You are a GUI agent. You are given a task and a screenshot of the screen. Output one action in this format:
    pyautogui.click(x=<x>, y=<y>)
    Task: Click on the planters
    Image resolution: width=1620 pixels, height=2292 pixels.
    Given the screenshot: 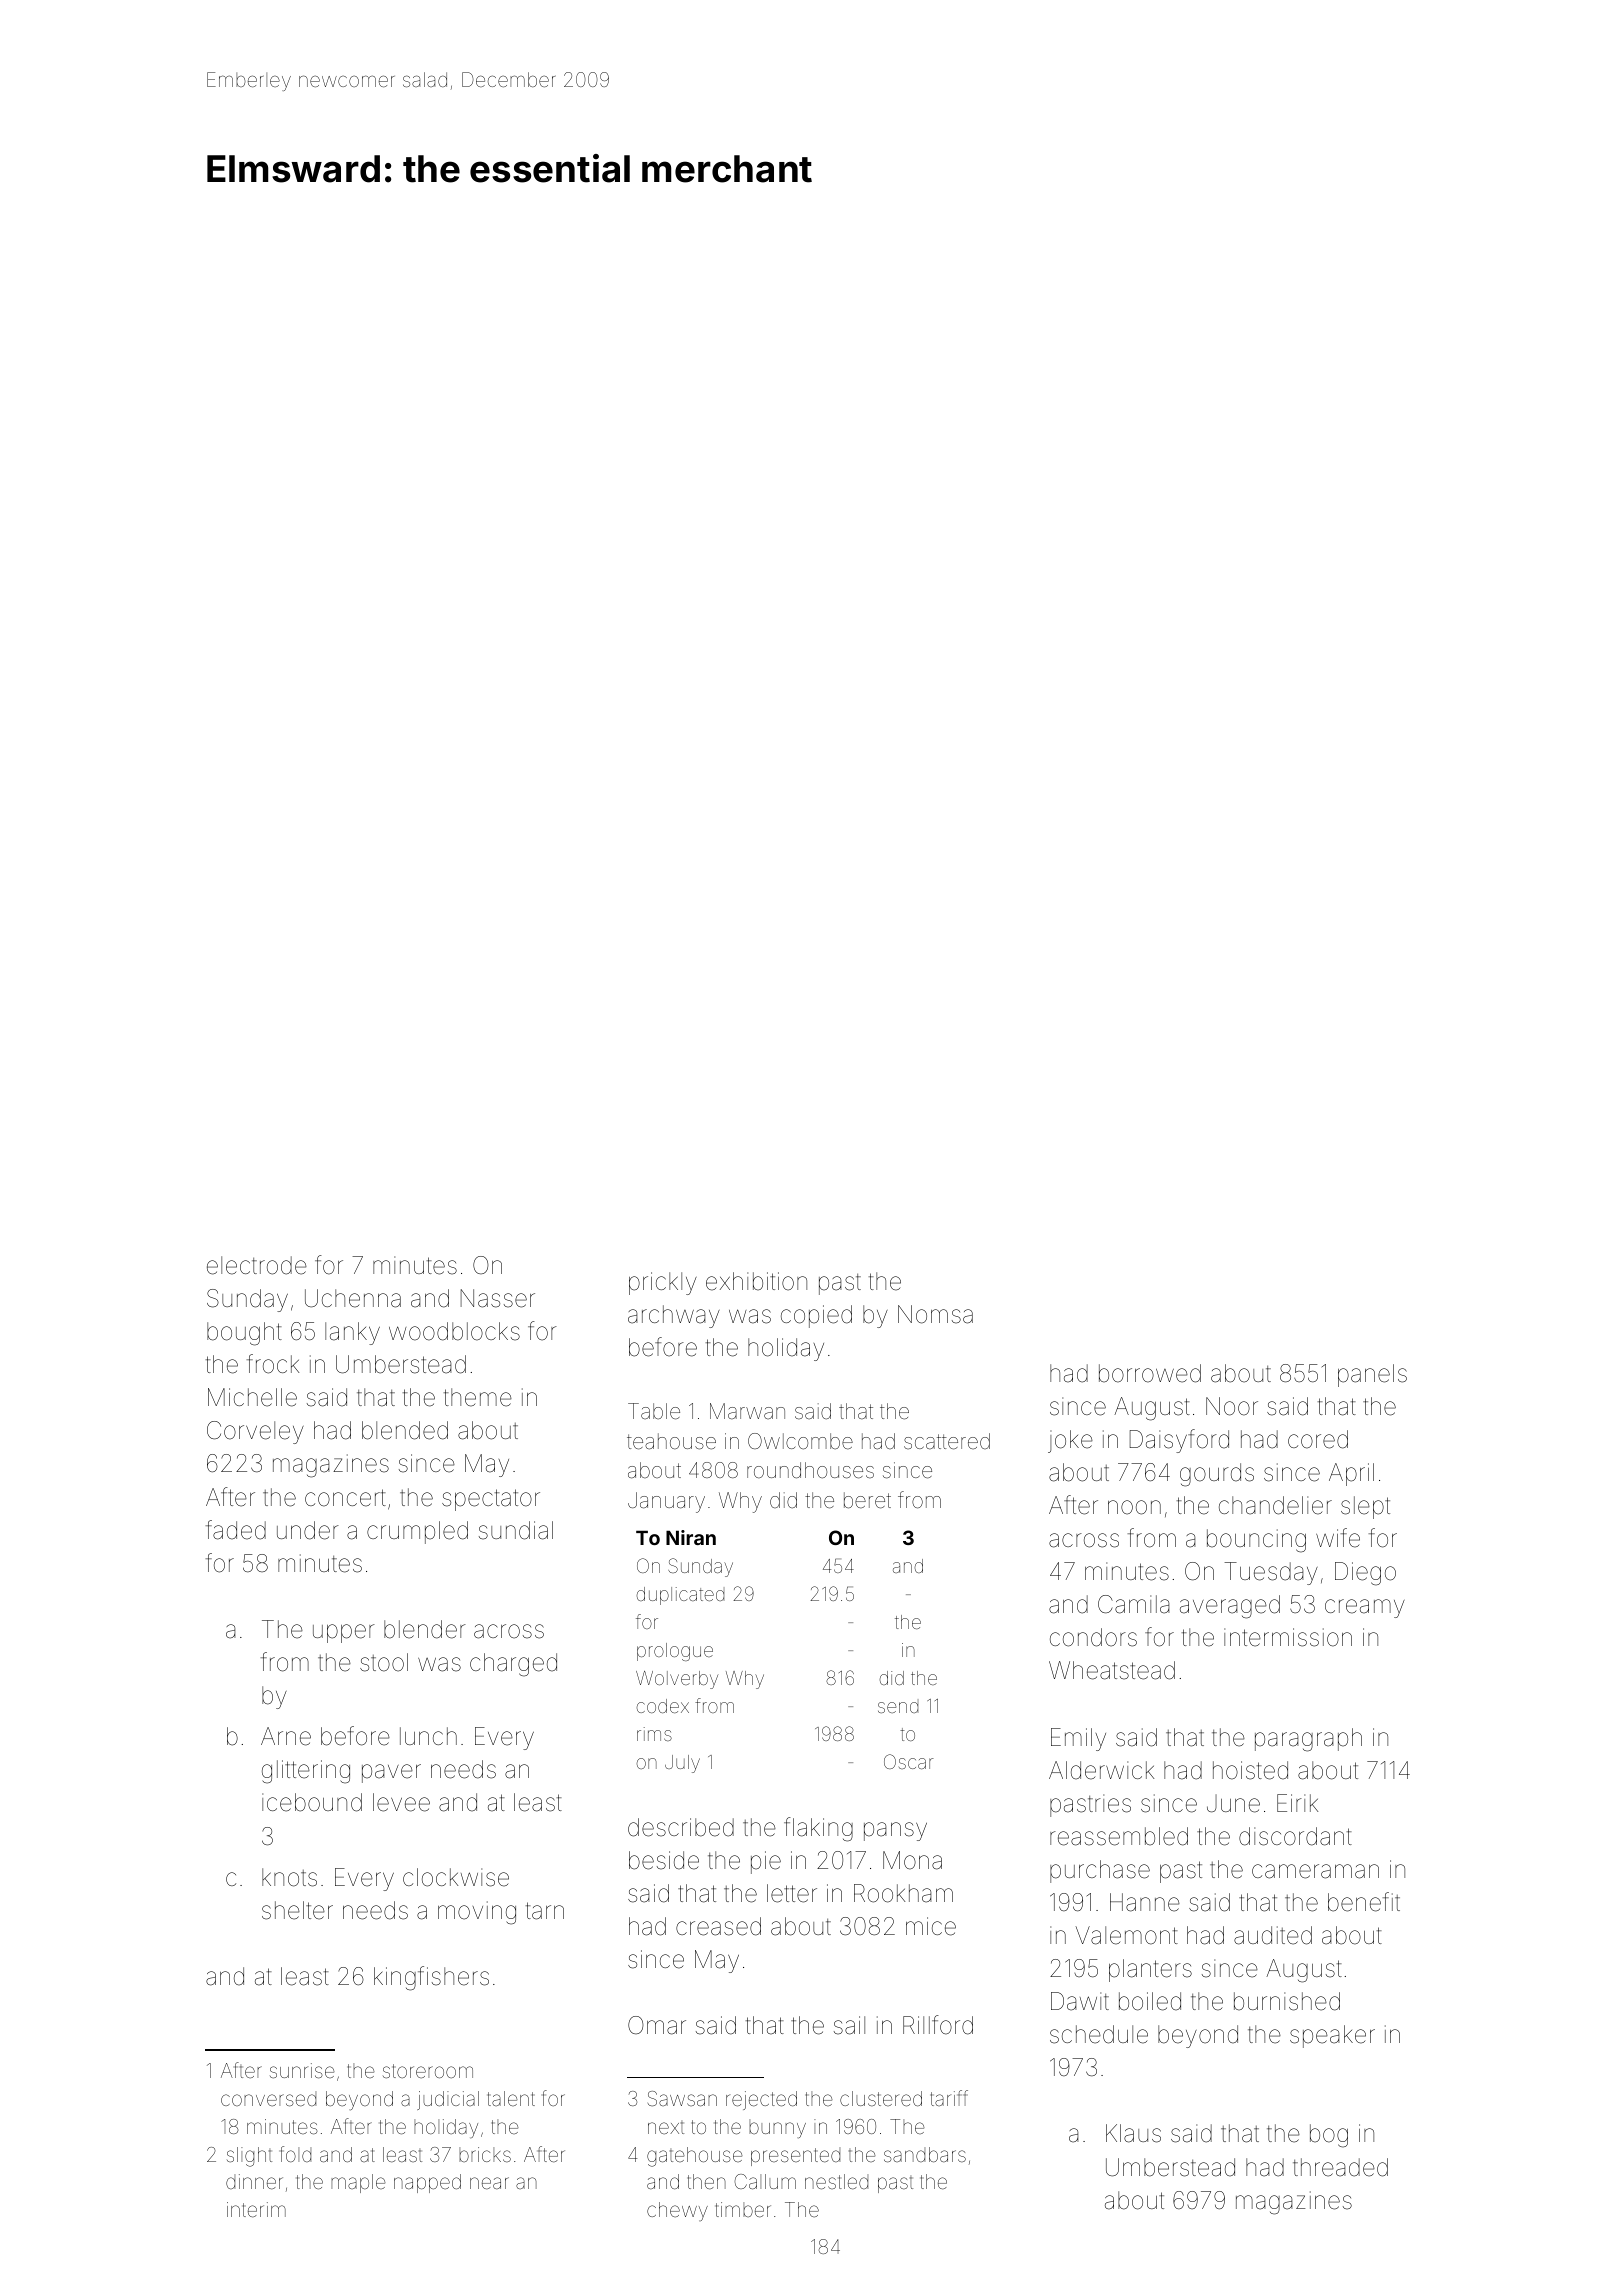 What is the action you would take?
    pyautogui.click(x=1150, y=1970)
